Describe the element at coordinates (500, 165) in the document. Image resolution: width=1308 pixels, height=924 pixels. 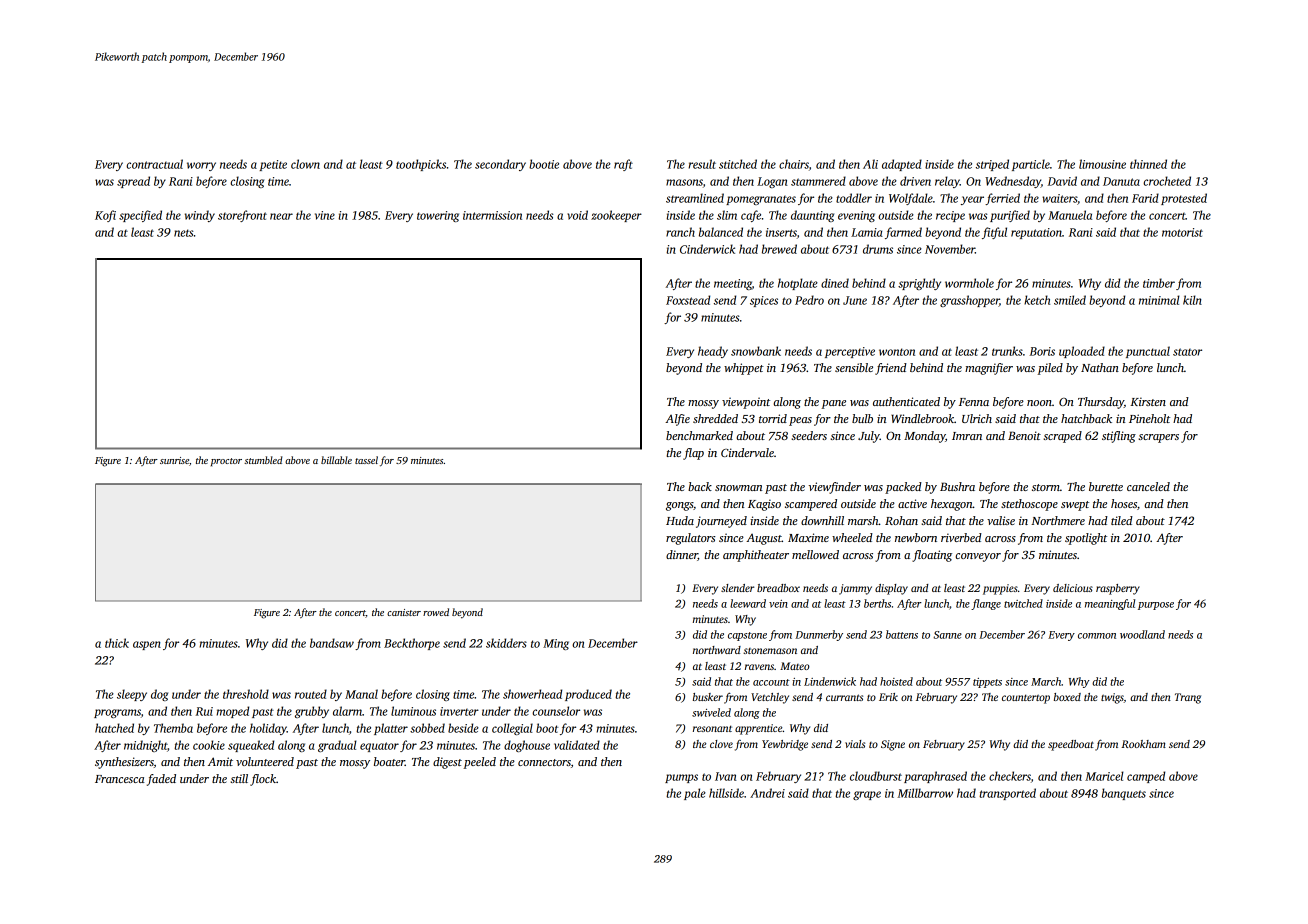
I see `secondary` at that location.
